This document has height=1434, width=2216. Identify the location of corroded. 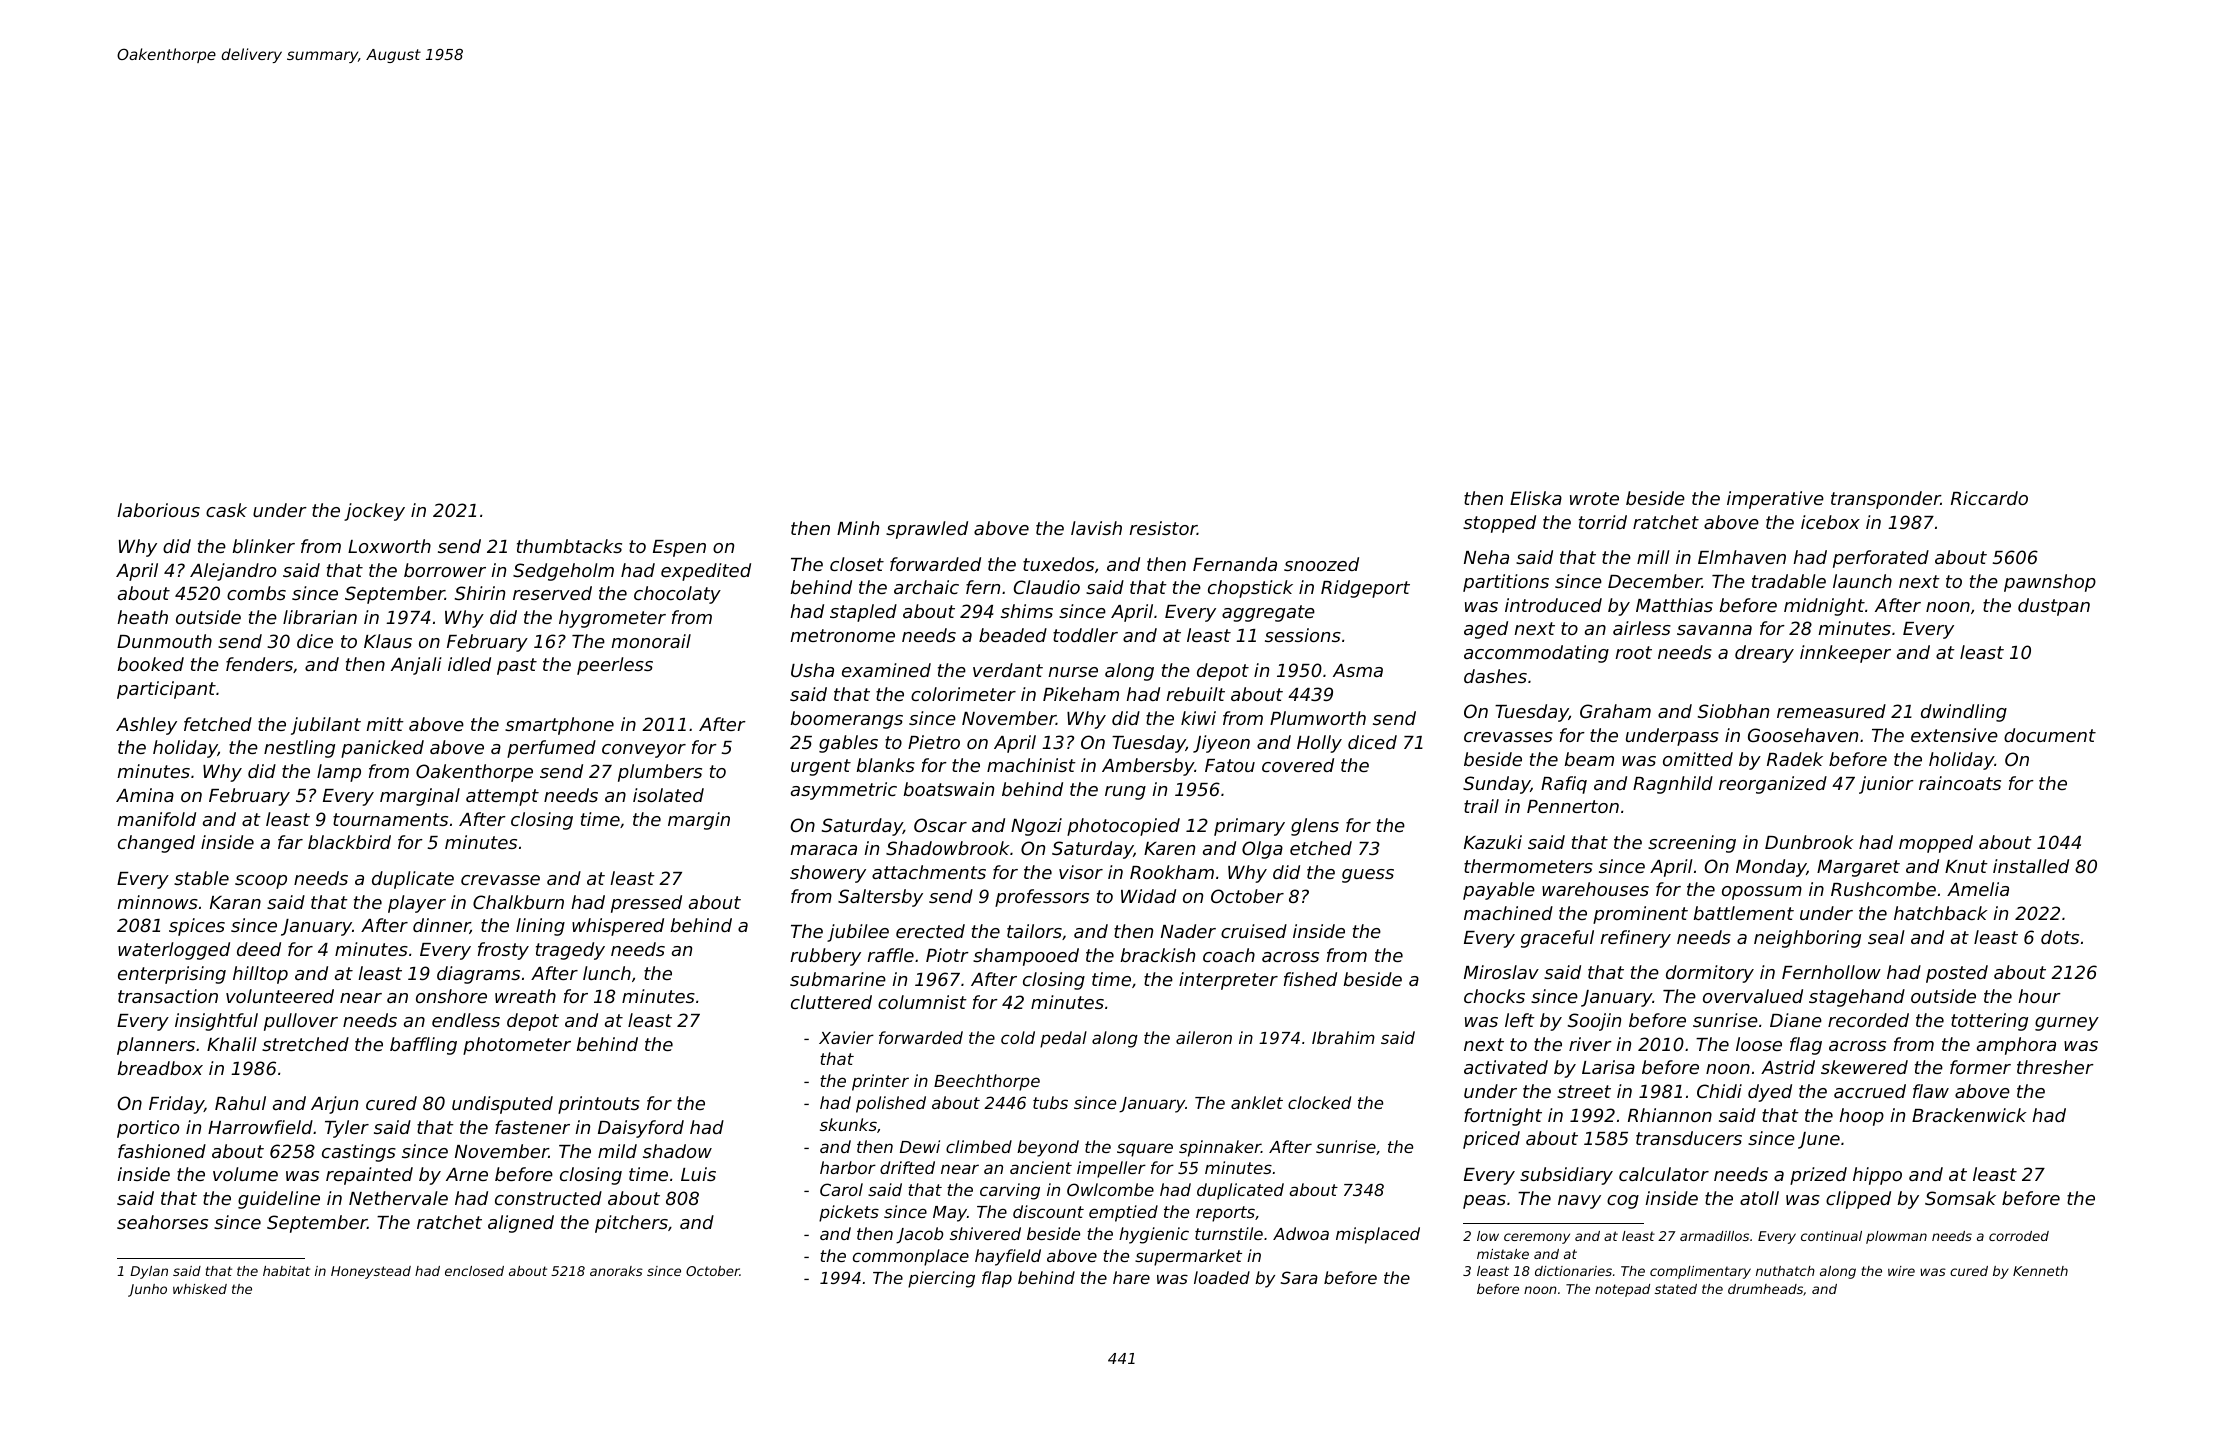
(2019, 1236).
